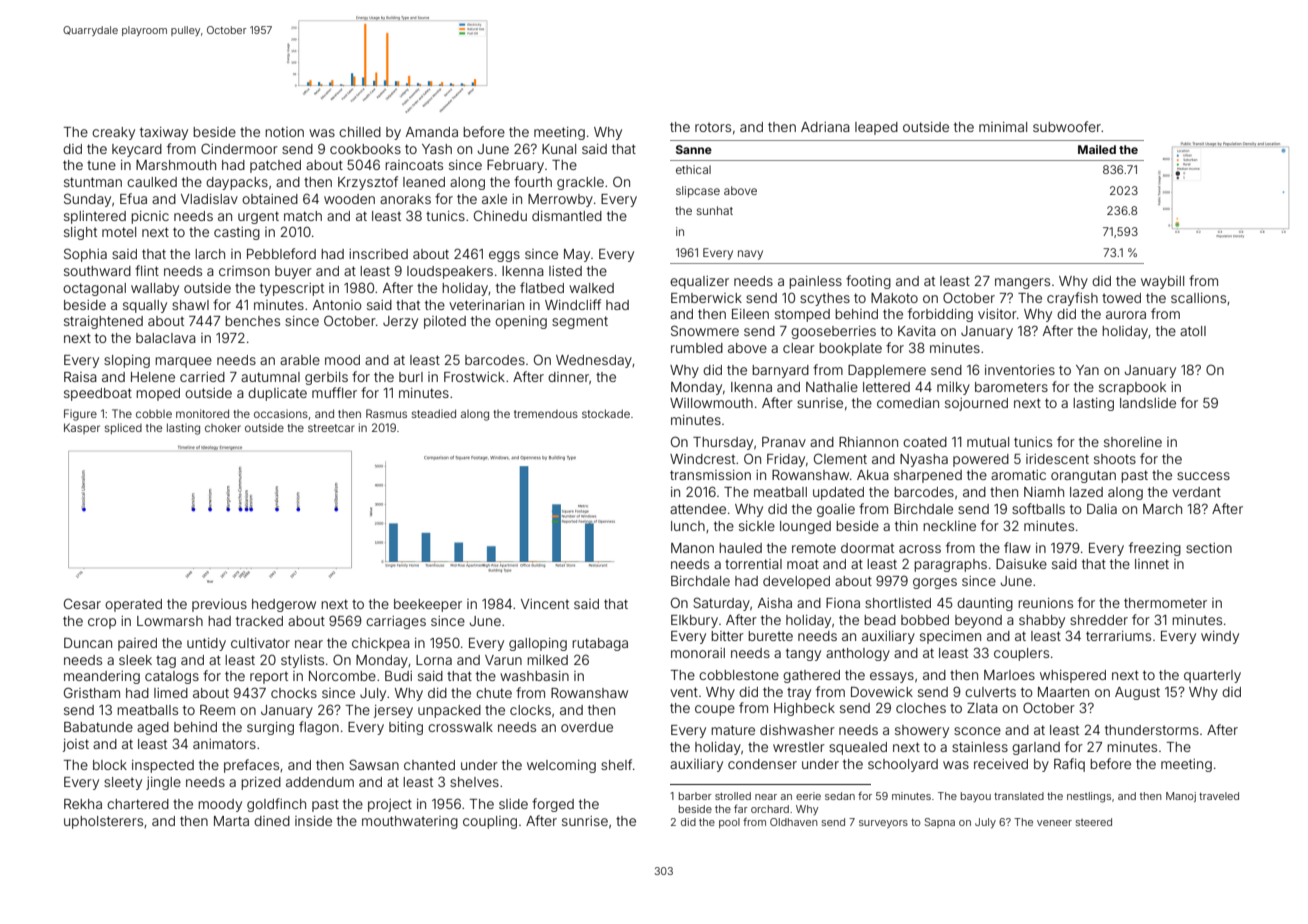 The width and height of the page is (1308, 924). Describe the element at coordinates (313, 821) in the page. I see `inside` at that location.
